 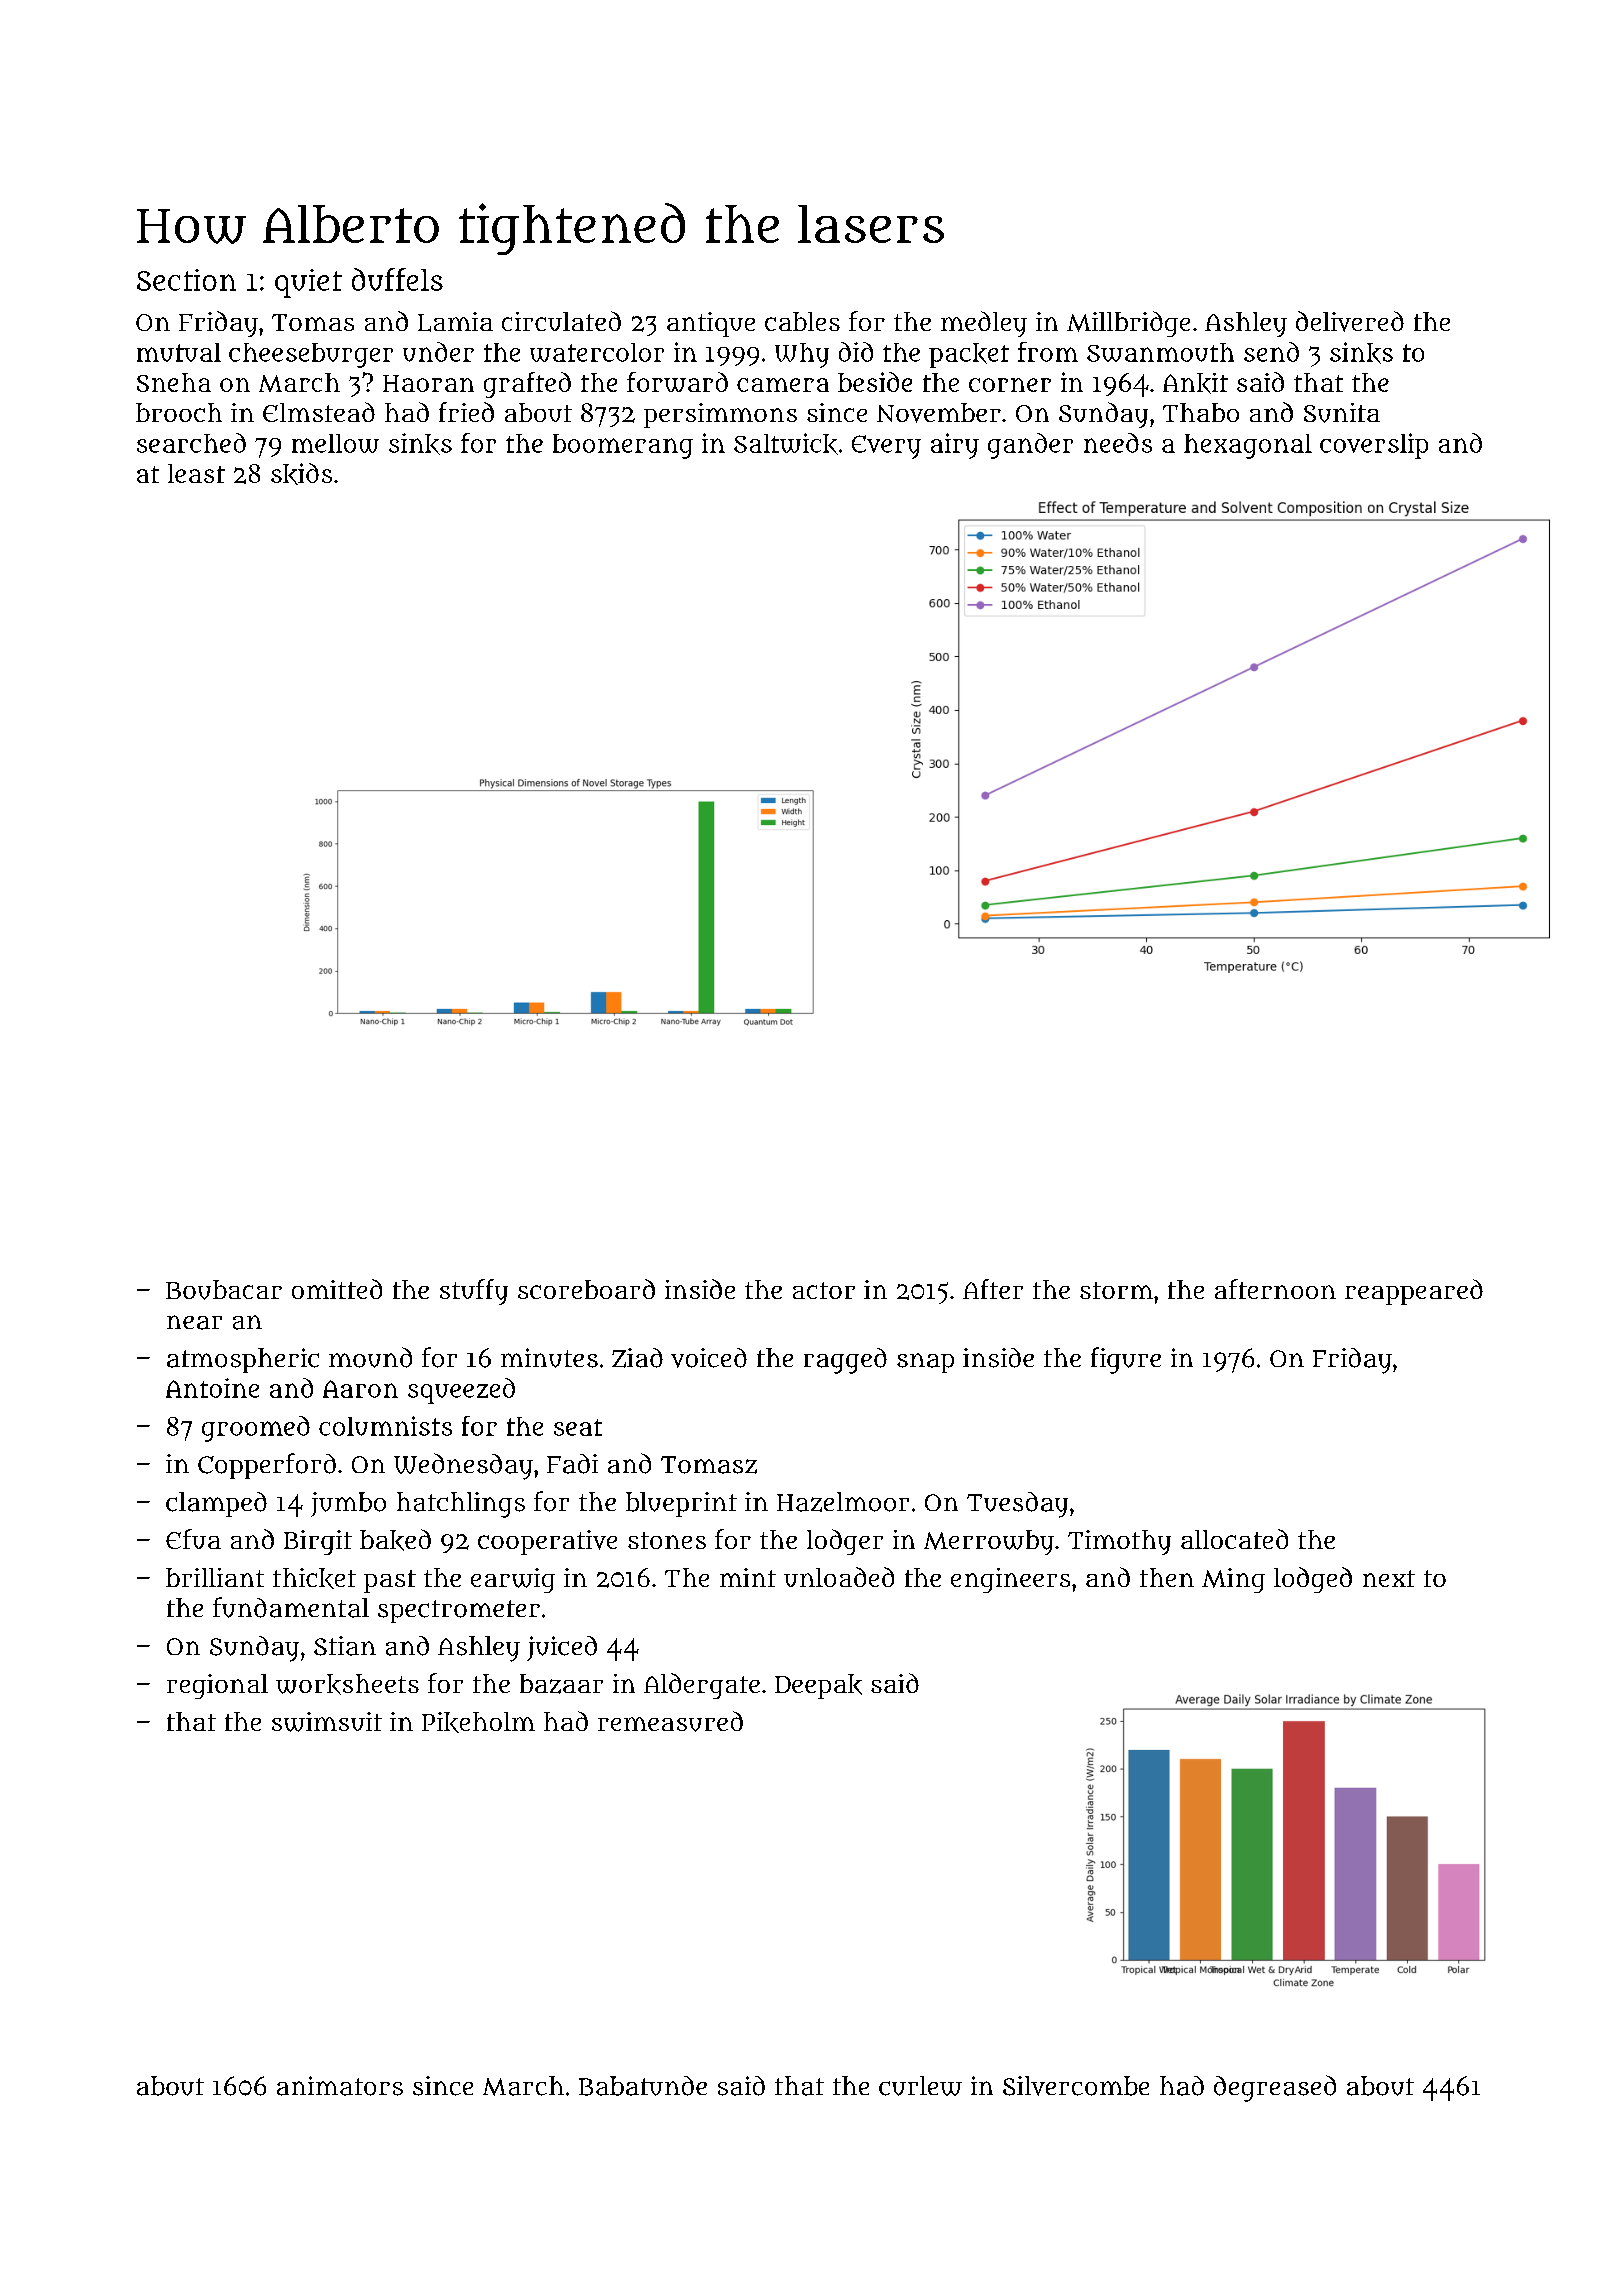 I want to click on scoreboard, so click(x=586, y=1289).
